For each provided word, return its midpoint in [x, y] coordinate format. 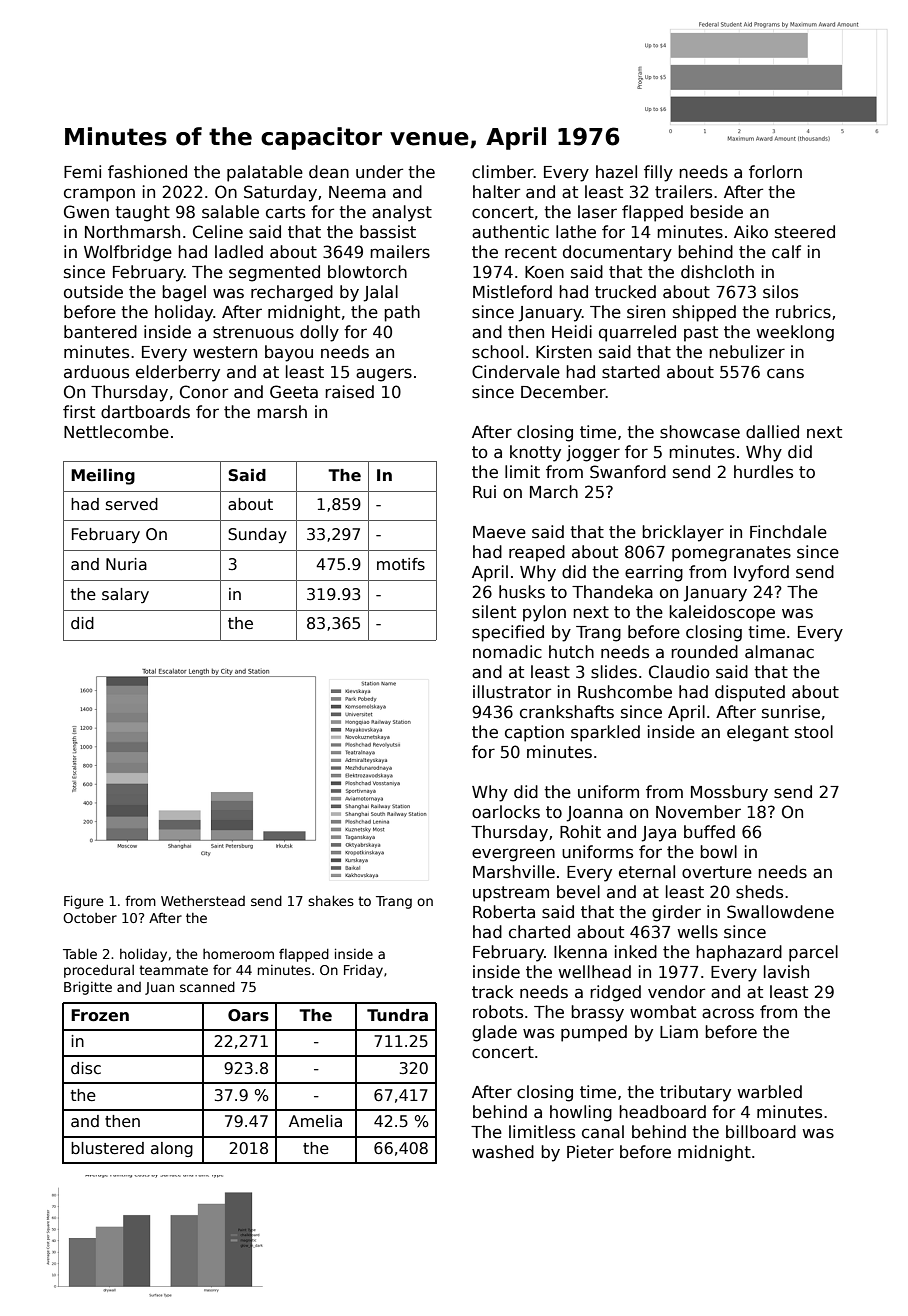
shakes [331, 900]
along [172, 1149]
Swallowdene [780, 912]
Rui [484, 491]
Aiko [751, 232]
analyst [402, 213]
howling [581, 1113]
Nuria [126, 564]
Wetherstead [203, 900]
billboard [761, 1132]
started [631, 372]
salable [230, 212]
